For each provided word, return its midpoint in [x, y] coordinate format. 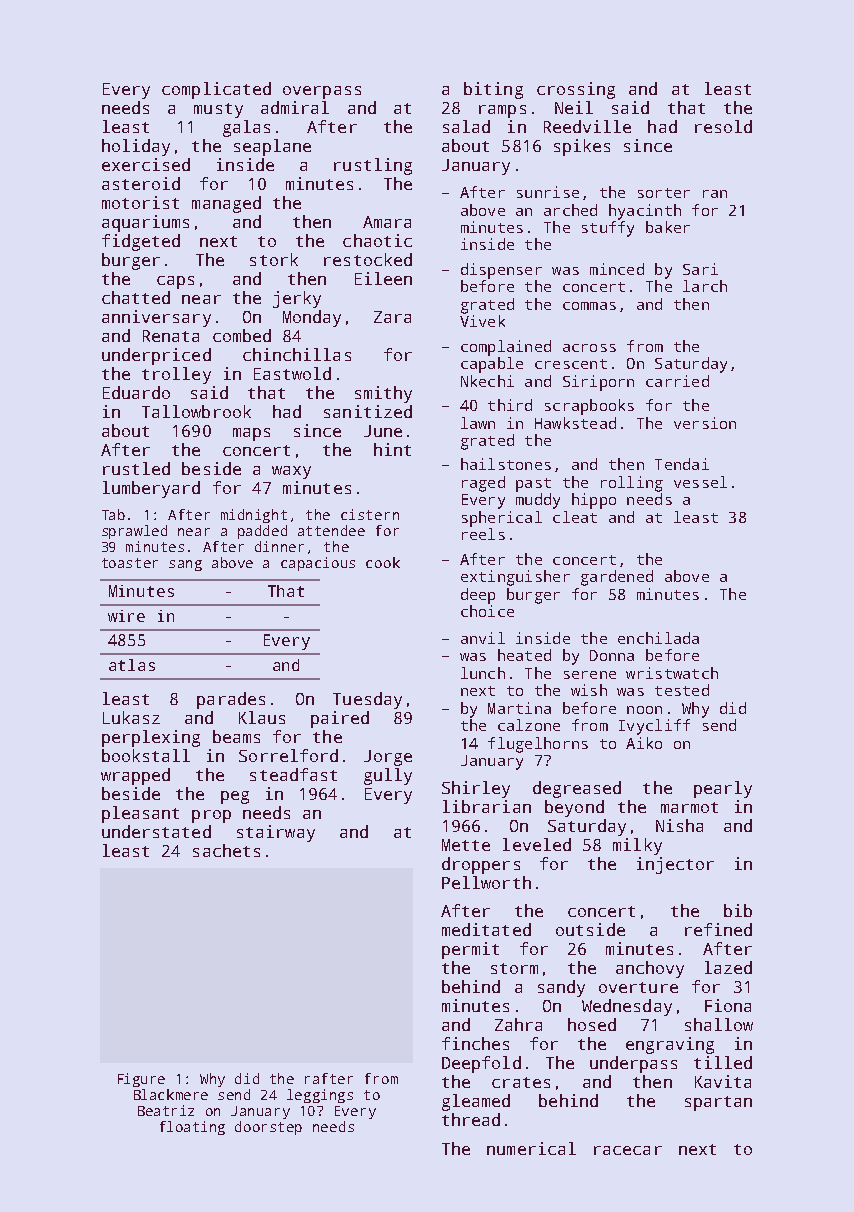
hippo [594, 501]
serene [590, 675]
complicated [216, 90]
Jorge [388, 758]
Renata [171, 336]
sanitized [368, 411]
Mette [466, 845]
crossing [576, 90]
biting [493, 90]
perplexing [151, 738]
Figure [141, 1080]
